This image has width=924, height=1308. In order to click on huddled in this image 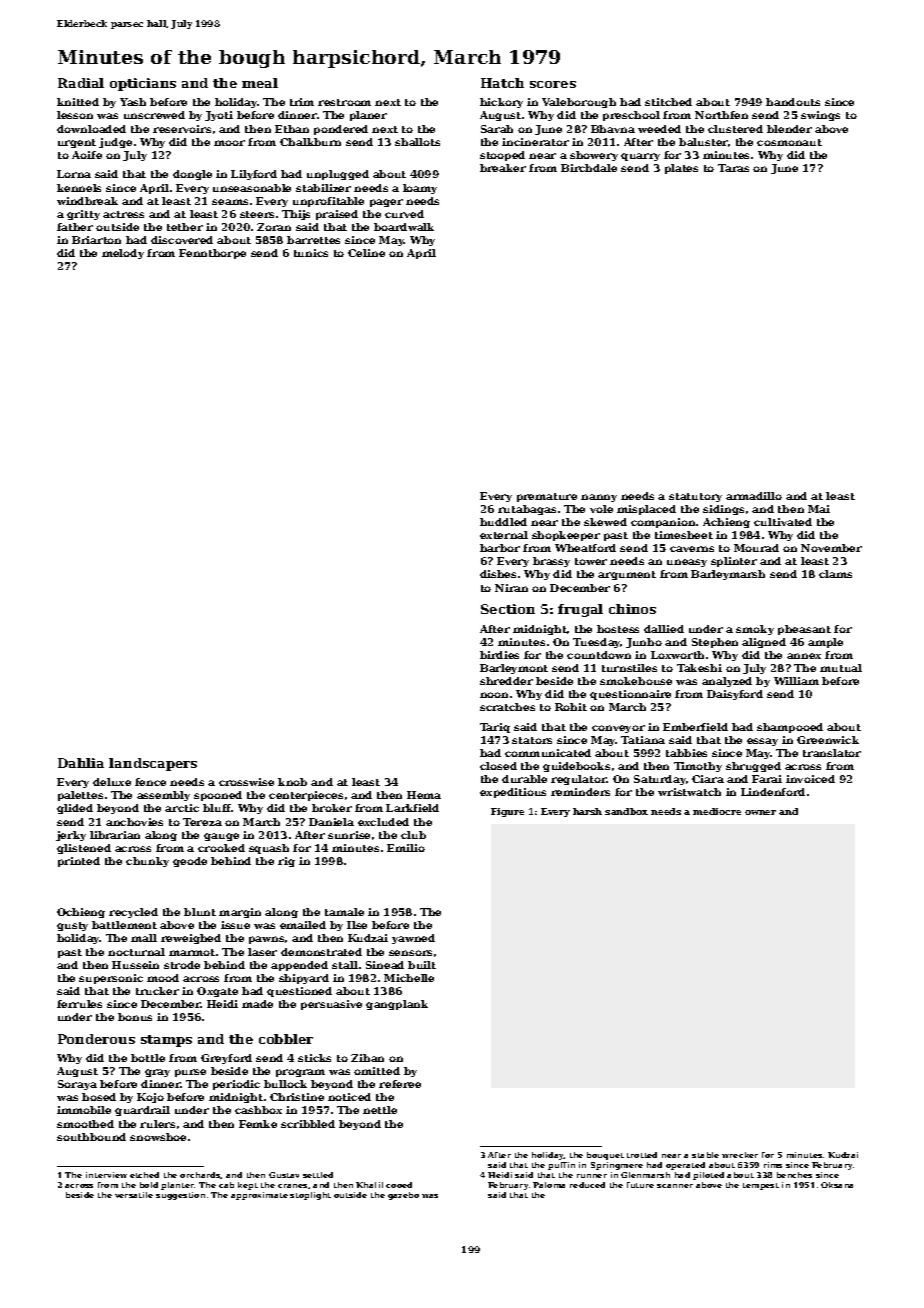, I will do `click(503, 522)`.
